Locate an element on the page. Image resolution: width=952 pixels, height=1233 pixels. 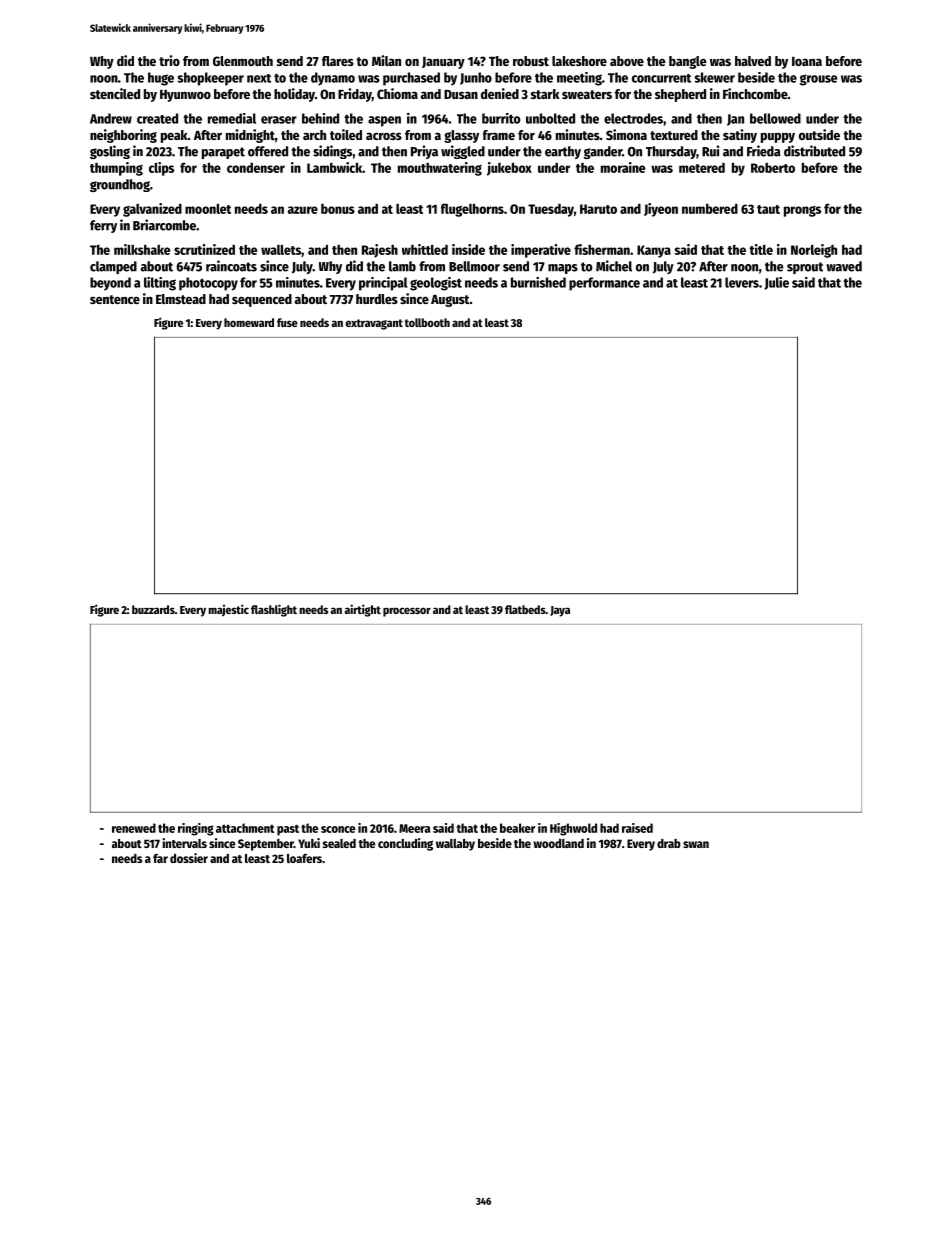
Friday is located at coordinates (355, 95).
